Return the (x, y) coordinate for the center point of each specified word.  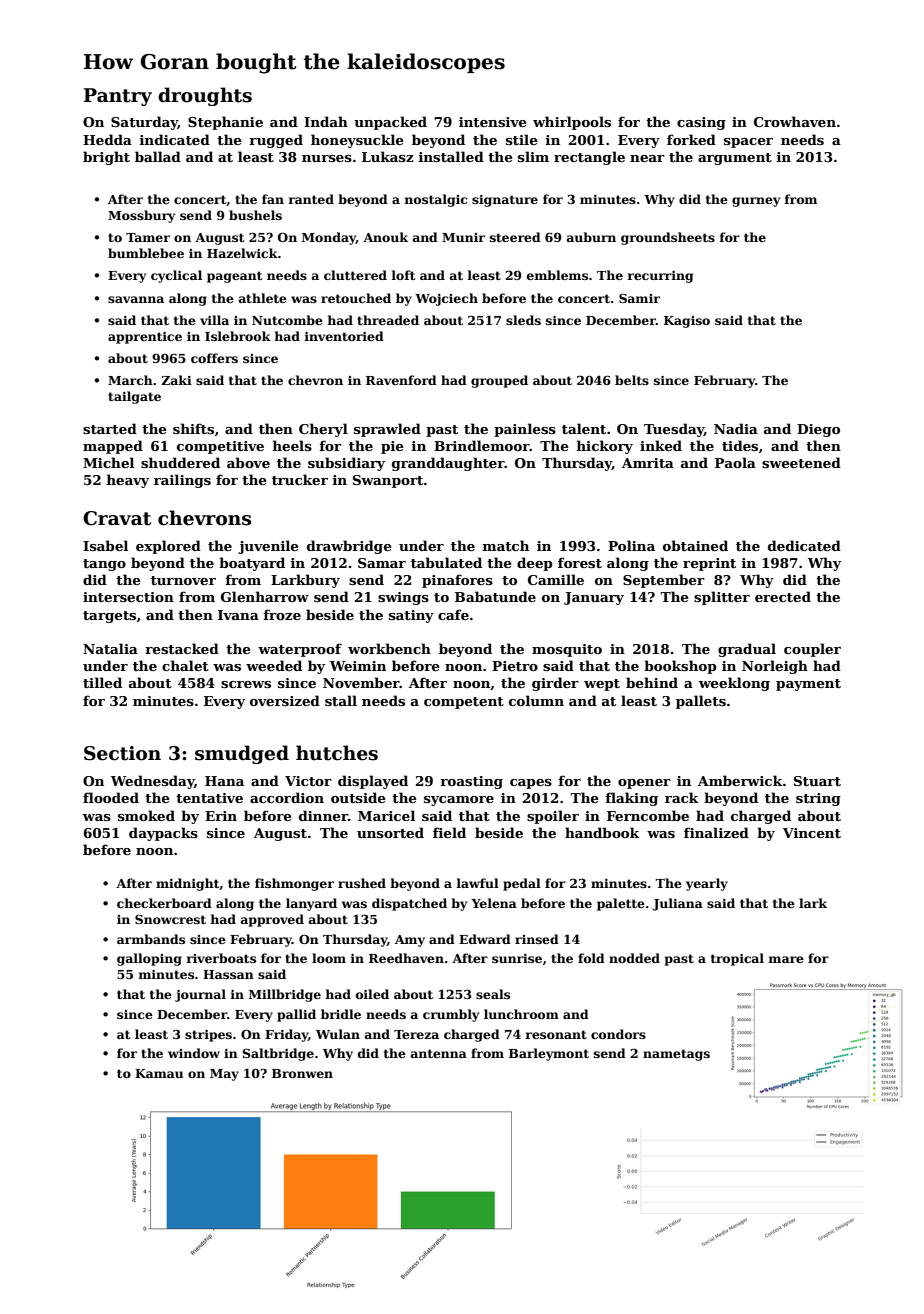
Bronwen (302, 1073)
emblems (557, 275)
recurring (660, 277)
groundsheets (668, 238)
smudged (242, 754)
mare (786, 959)
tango (104, 565)
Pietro (515, 666)
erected (783, 596)
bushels (255, 215)
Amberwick (740, 780)
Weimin (358, 666)
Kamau (159, 1073)
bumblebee (146, 253)
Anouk (385, 237)
